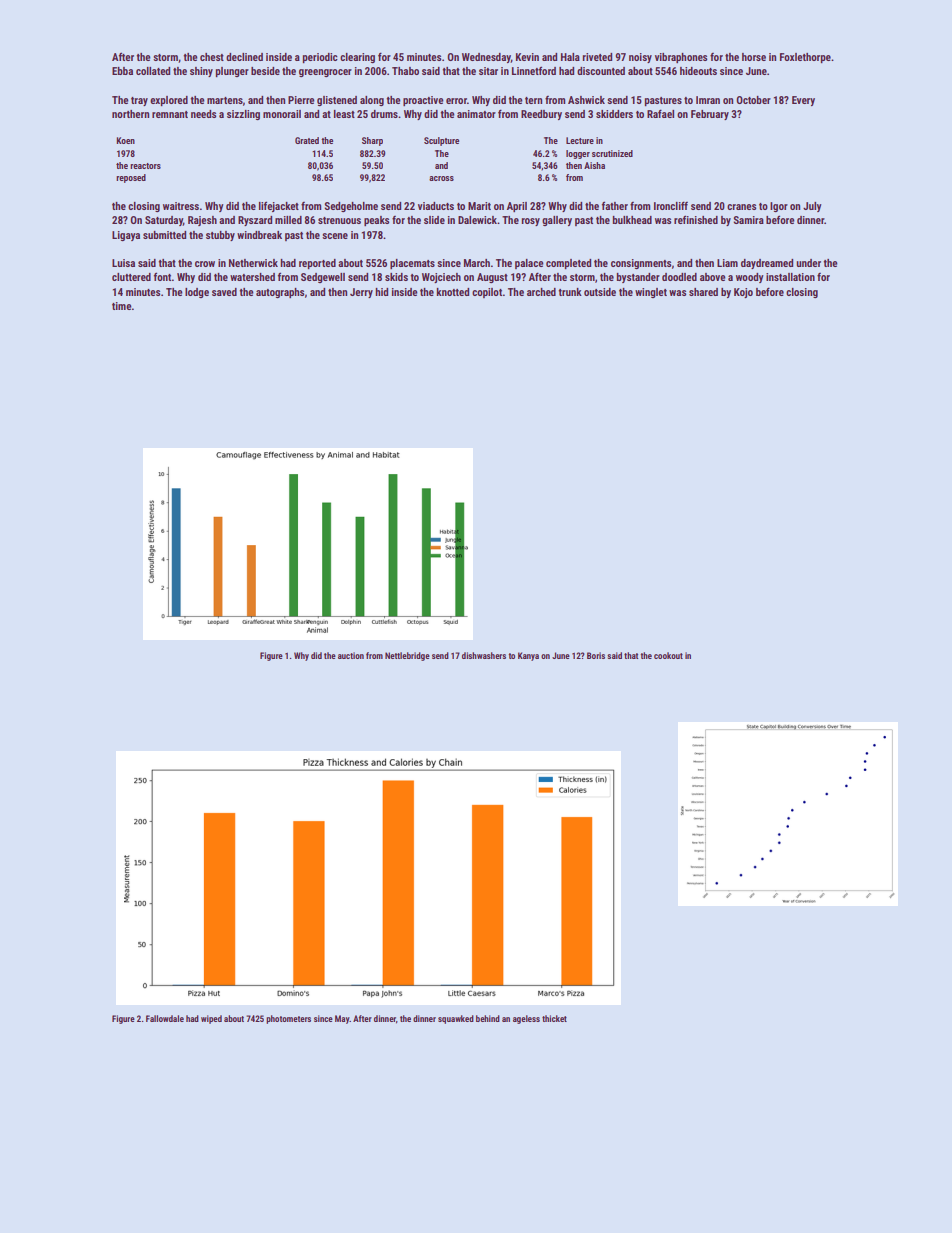  I want to click on thicket, so click(554, 1018).
